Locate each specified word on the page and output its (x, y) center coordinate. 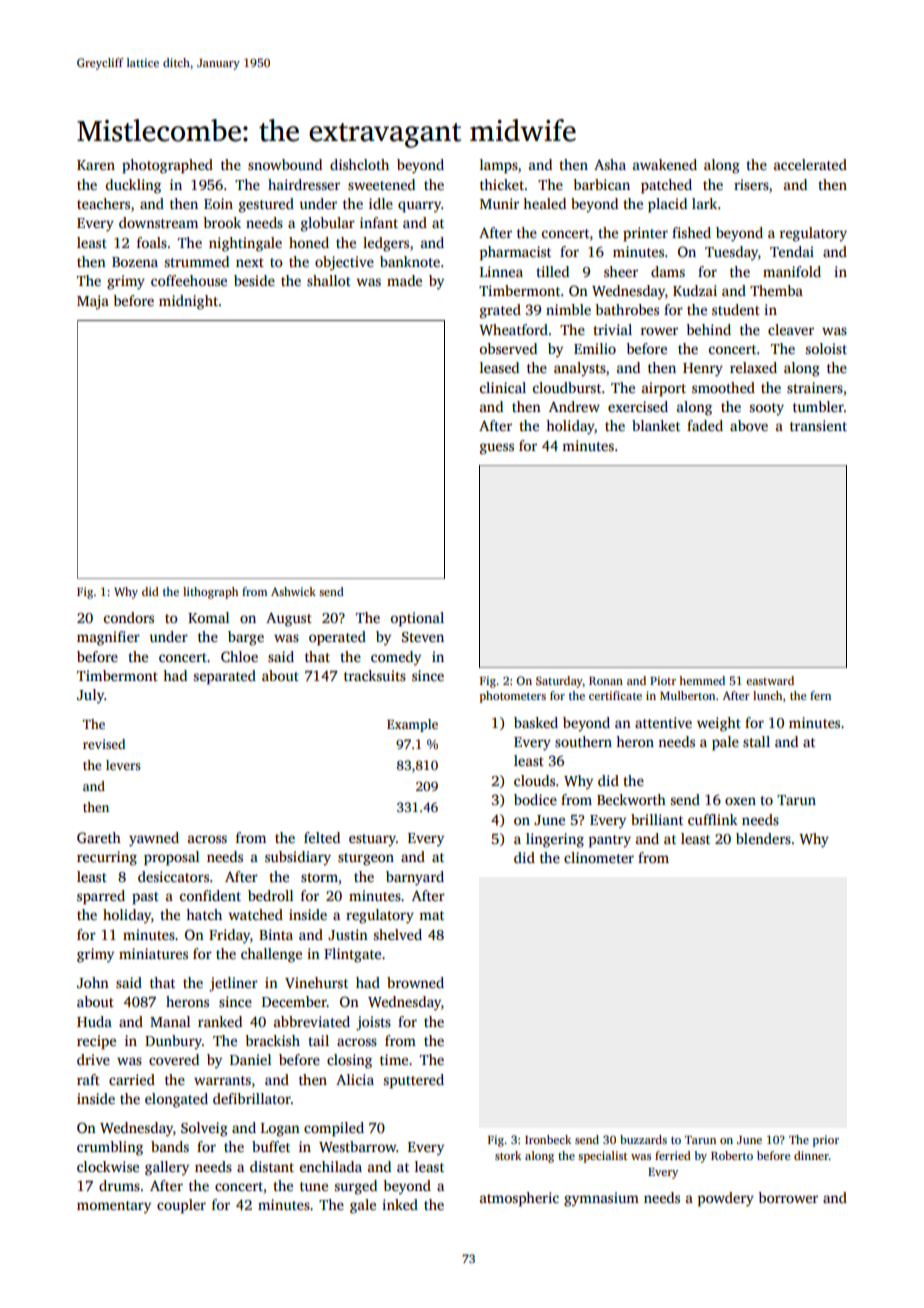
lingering (555, 840)
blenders (763, 838)
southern (583, 741)
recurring (107, 858)
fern (820, 695)
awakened (665, 164)
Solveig (204, 1129)
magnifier (108, 638)
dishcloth (359, 164)
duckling (133, 186)
